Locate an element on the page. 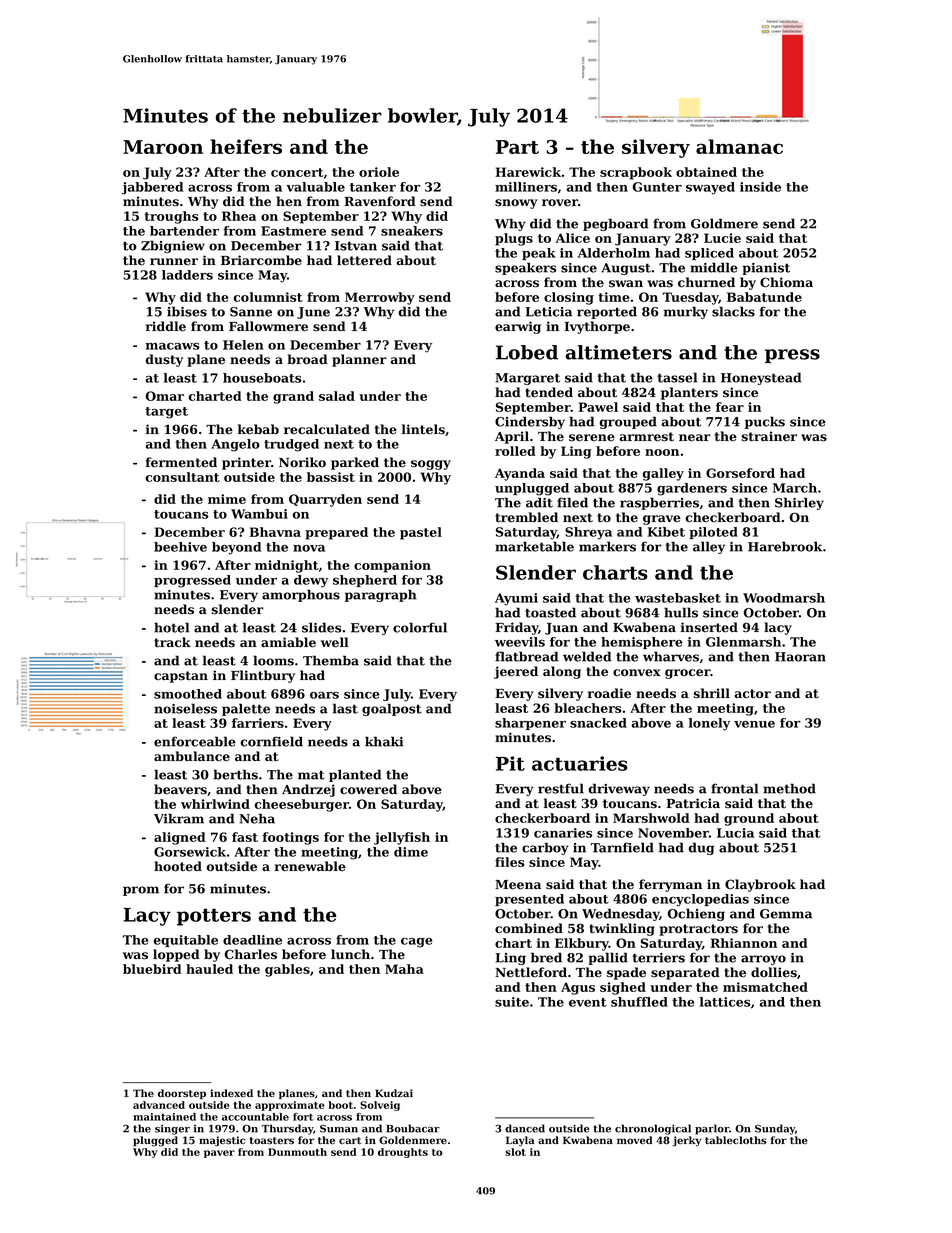  grand is located at coordinates (293, 397).
